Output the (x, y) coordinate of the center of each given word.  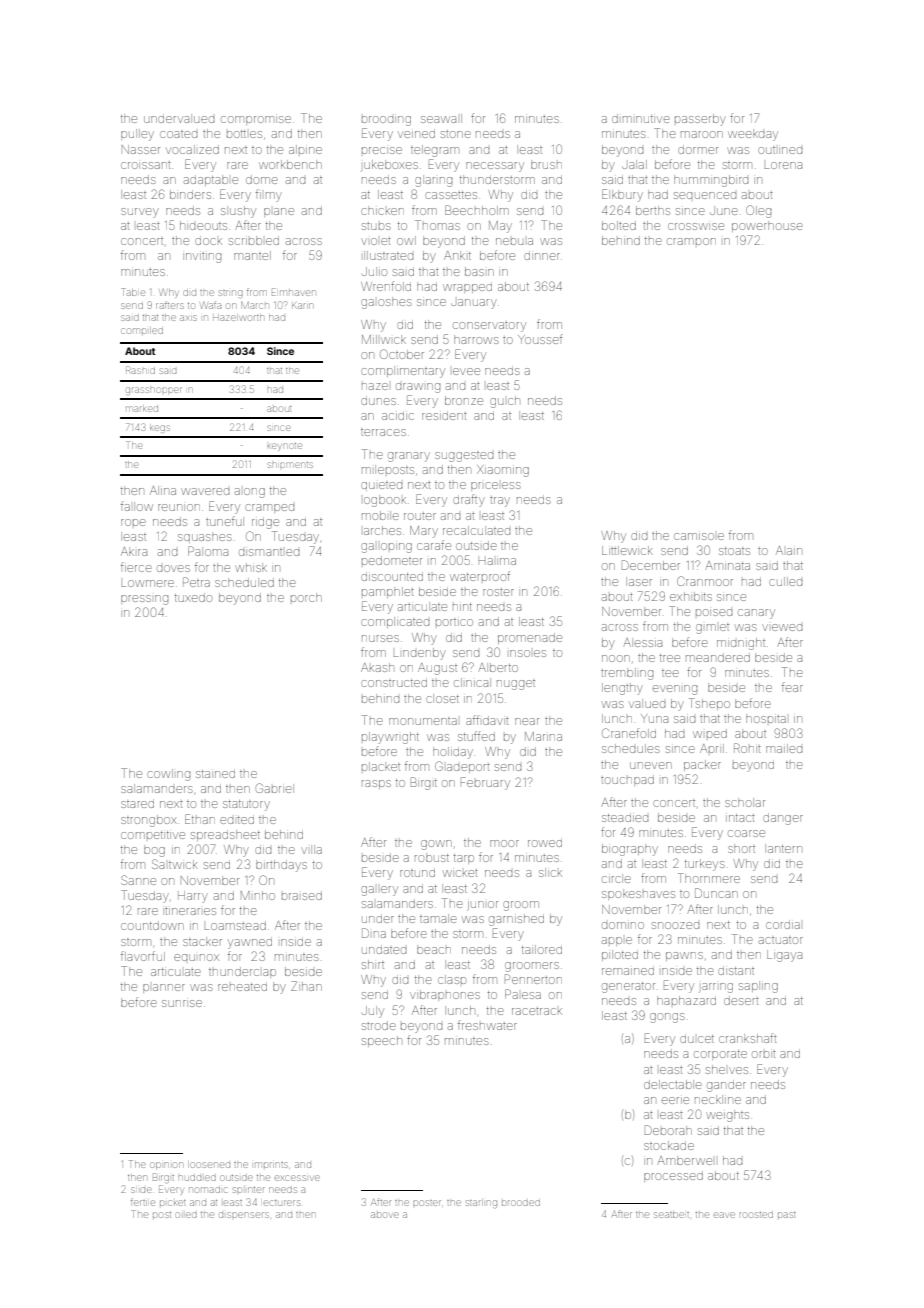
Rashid (140, 370)
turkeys (705, 865)
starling (481, 1203)
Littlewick (627, 550)
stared (137, 804)
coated (178, 134)
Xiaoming (503, 471)
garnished (516, 920)
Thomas (437, 225)
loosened (209, 1164)
